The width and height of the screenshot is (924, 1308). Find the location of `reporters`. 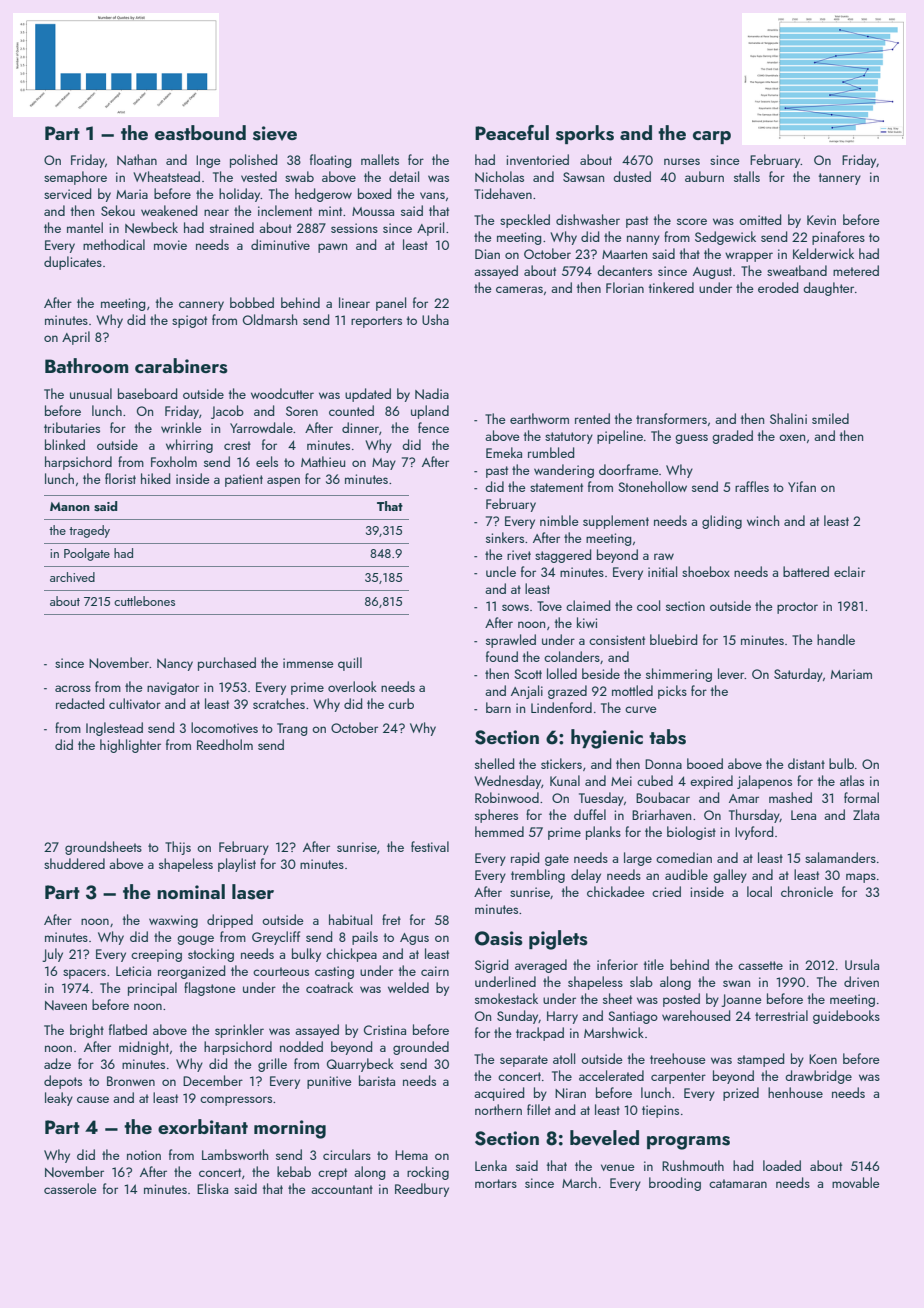

reporters is located at coordinates (376, 322).
